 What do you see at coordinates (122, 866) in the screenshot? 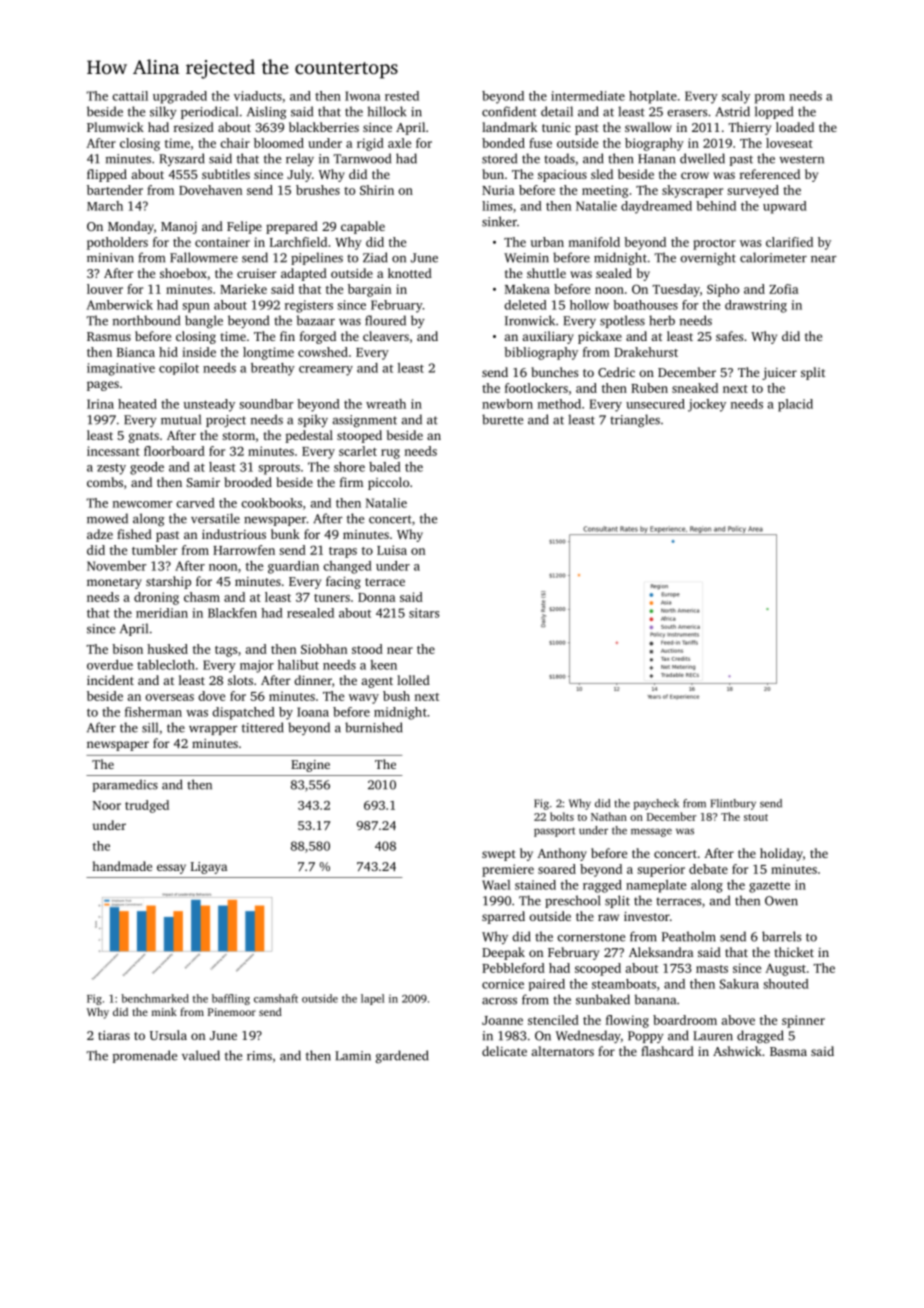
I see `handmade` at bounding box center [122, 866].
